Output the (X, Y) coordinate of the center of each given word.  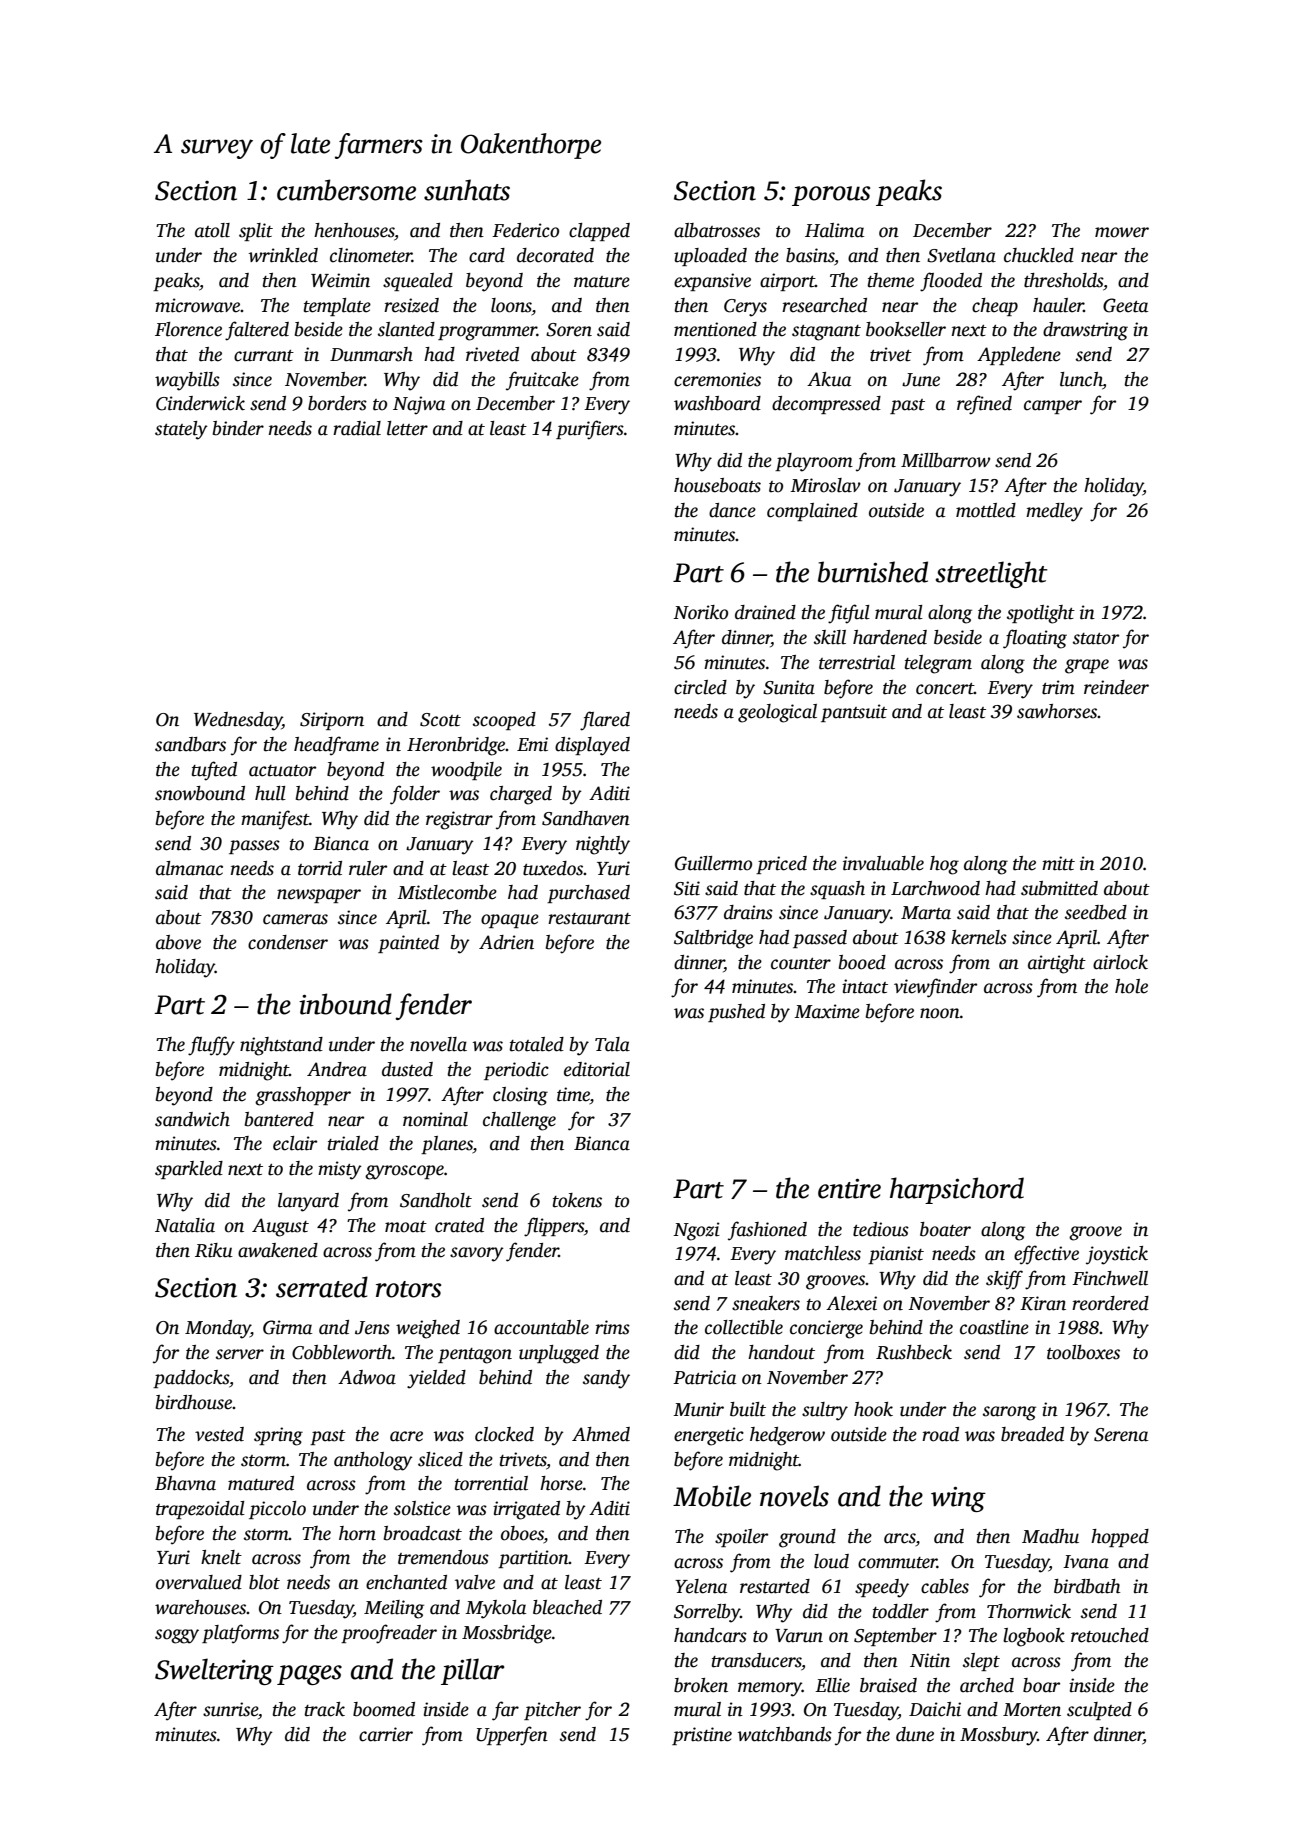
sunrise (230, 1709)
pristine (702, 1736)
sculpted (1099, 1711)
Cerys (745, 308)
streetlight (991, 574)
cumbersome (346, 190)
